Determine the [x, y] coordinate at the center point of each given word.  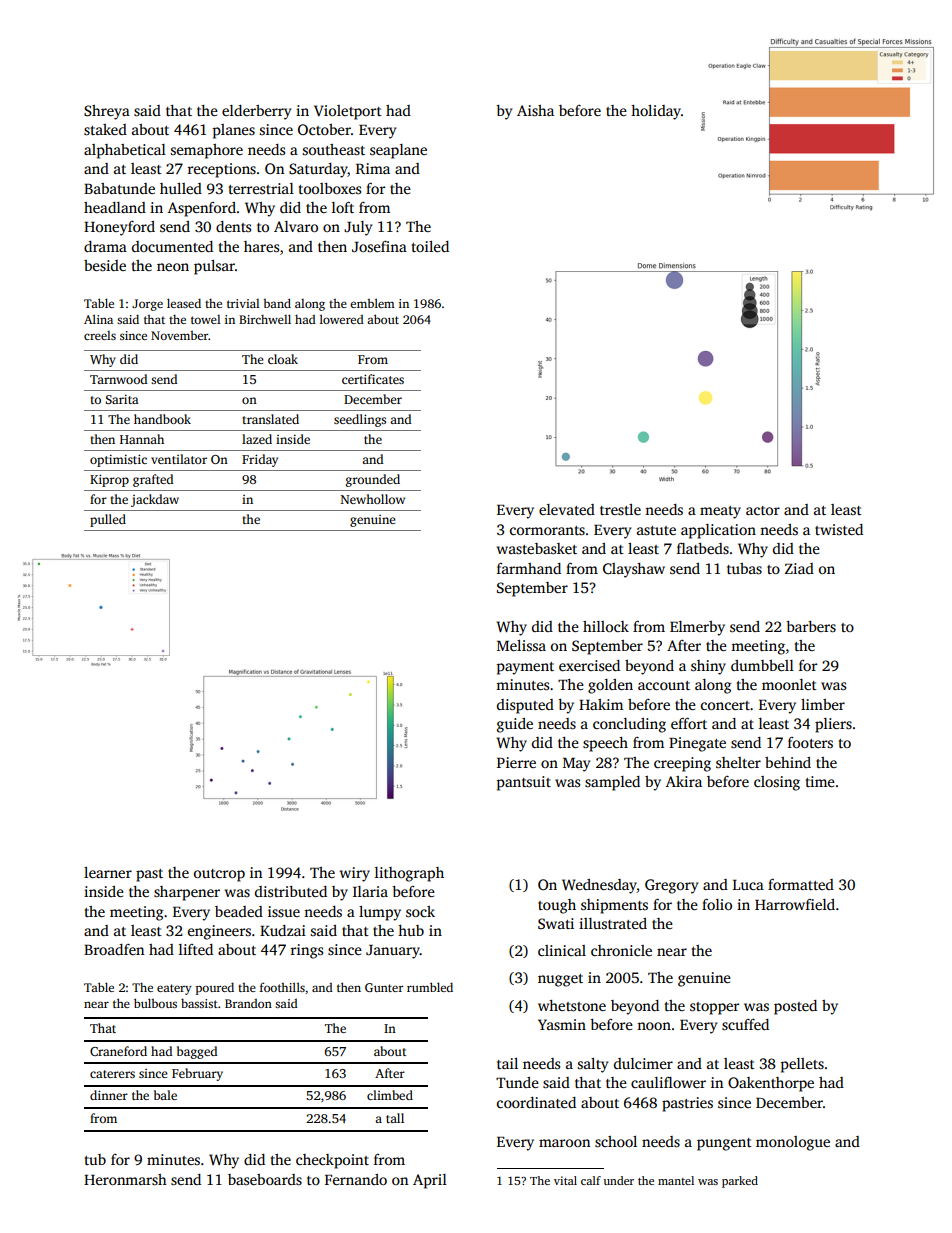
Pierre [516, 762]
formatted [801, 884]
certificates [373, 379]
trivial [243, 303]
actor [763, 510]
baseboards [265, 1179]
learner [108, 872]
